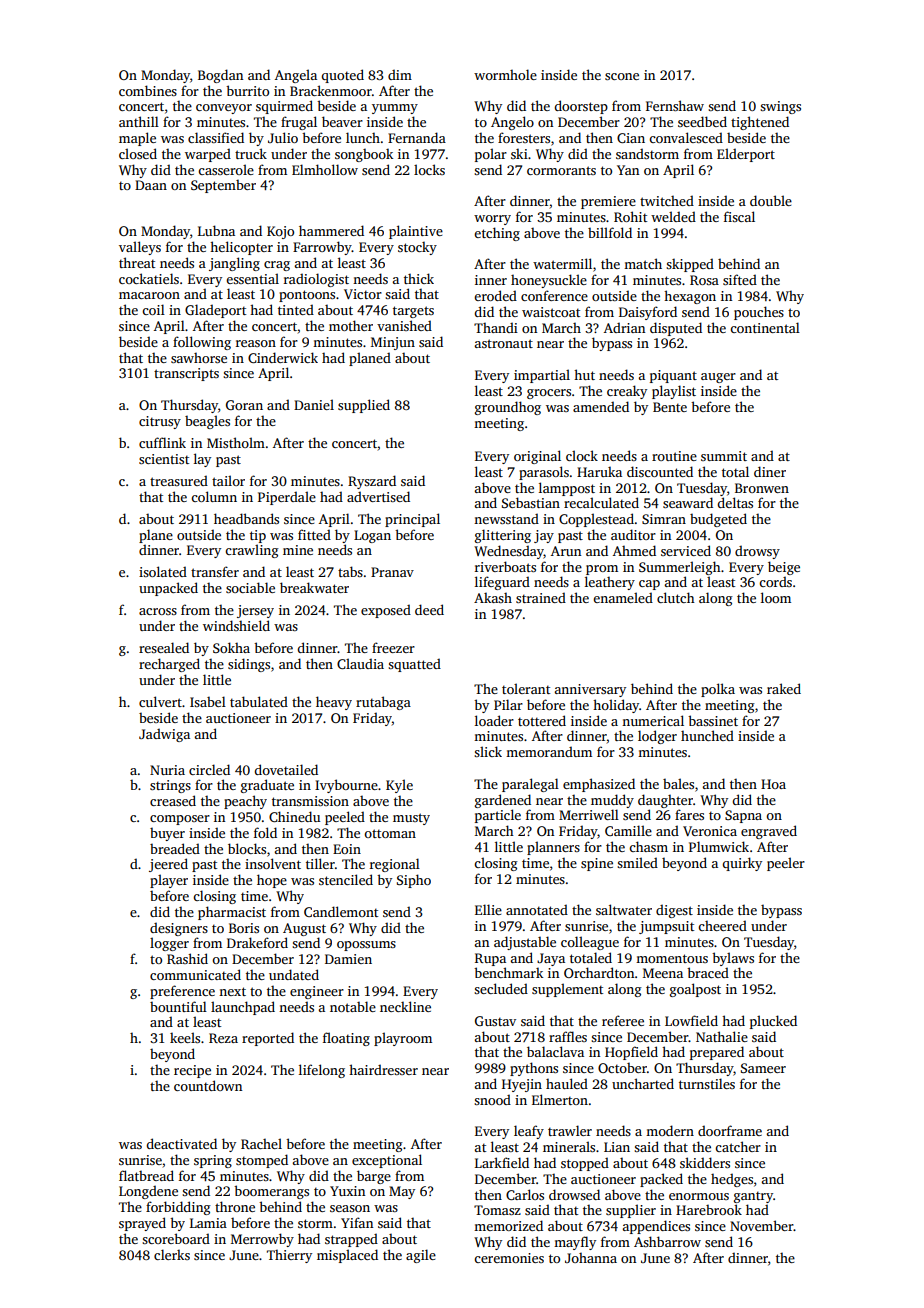 Image resolution: width=924 pixels, height=1308 pixels. I want to click on hope, so click(272, 881).
